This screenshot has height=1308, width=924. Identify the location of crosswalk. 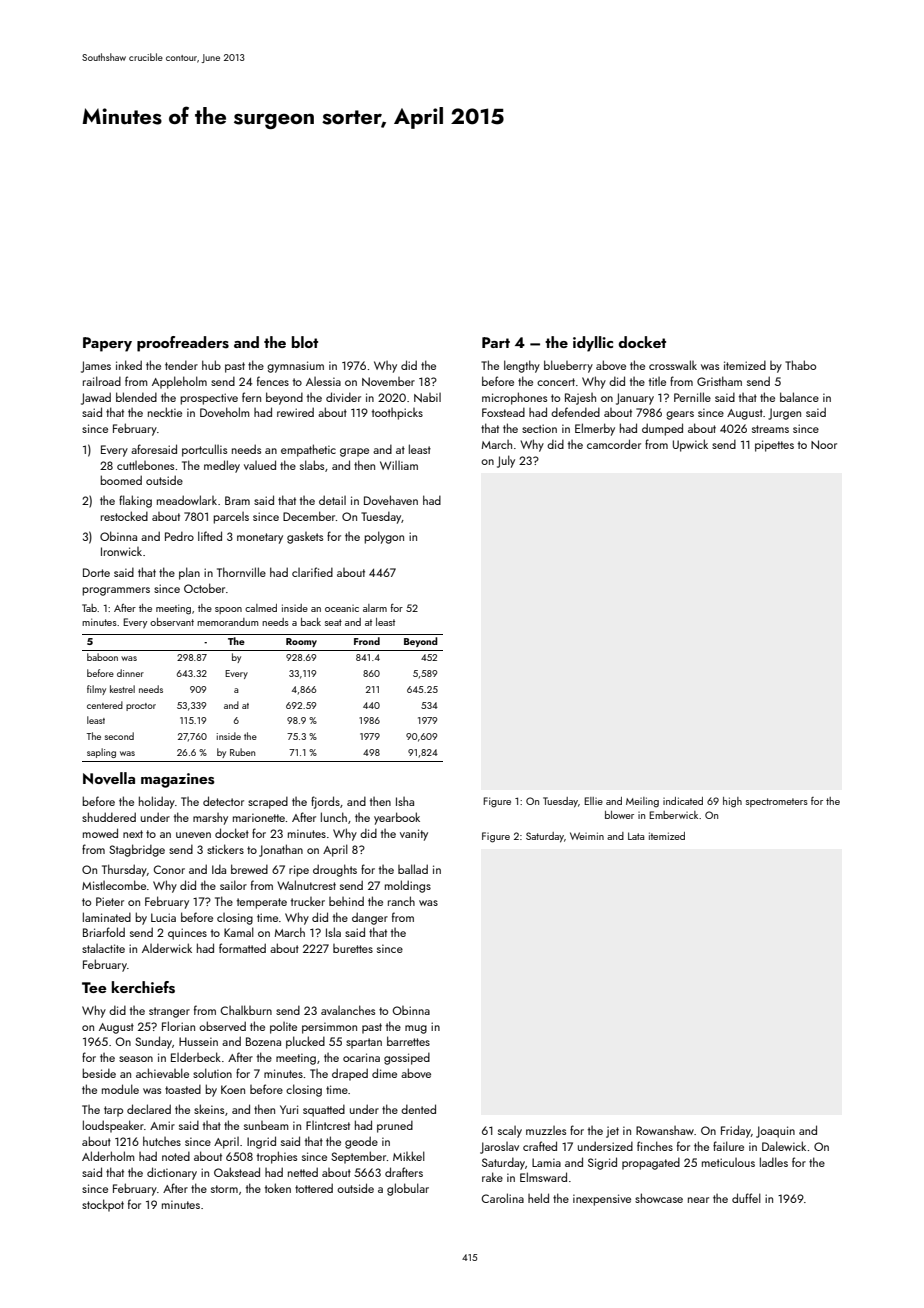
(673, 365).
